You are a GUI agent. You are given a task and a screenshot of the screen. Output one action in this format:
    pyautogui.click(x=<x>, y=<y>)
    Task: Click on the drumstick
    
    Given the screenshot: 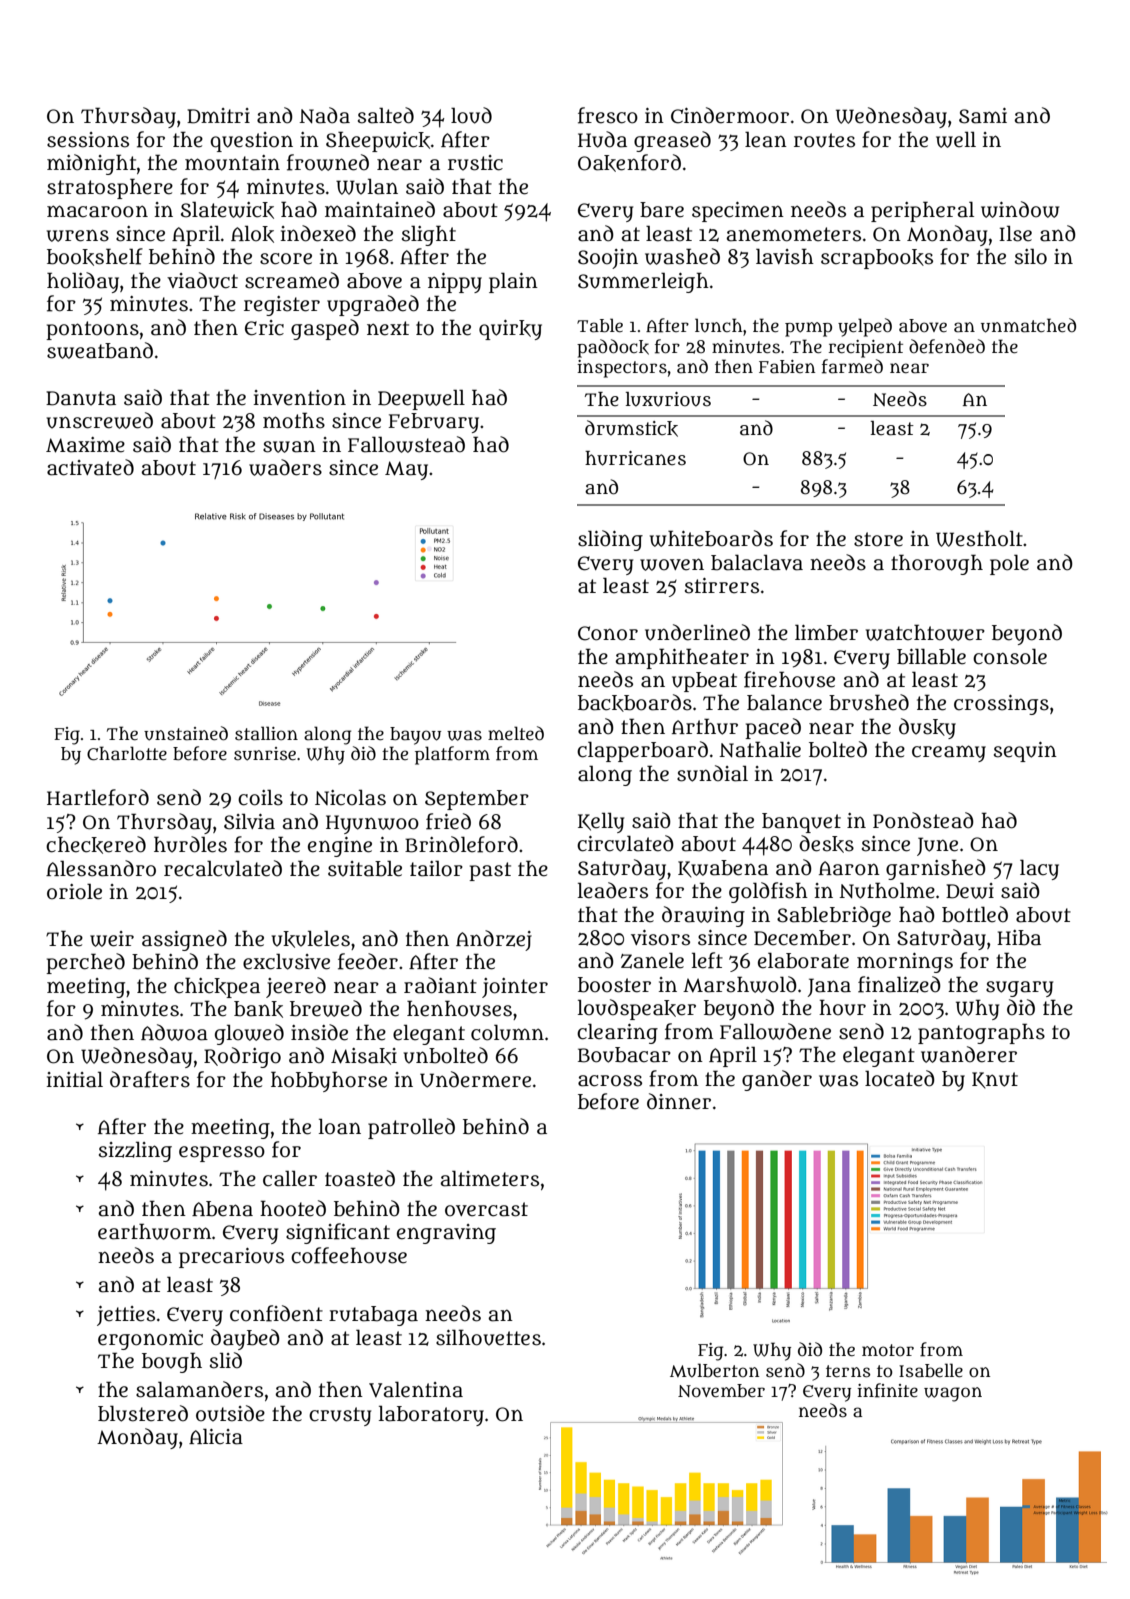 What is the action you would take?
    pyautogui.click(x=631, y=428)
